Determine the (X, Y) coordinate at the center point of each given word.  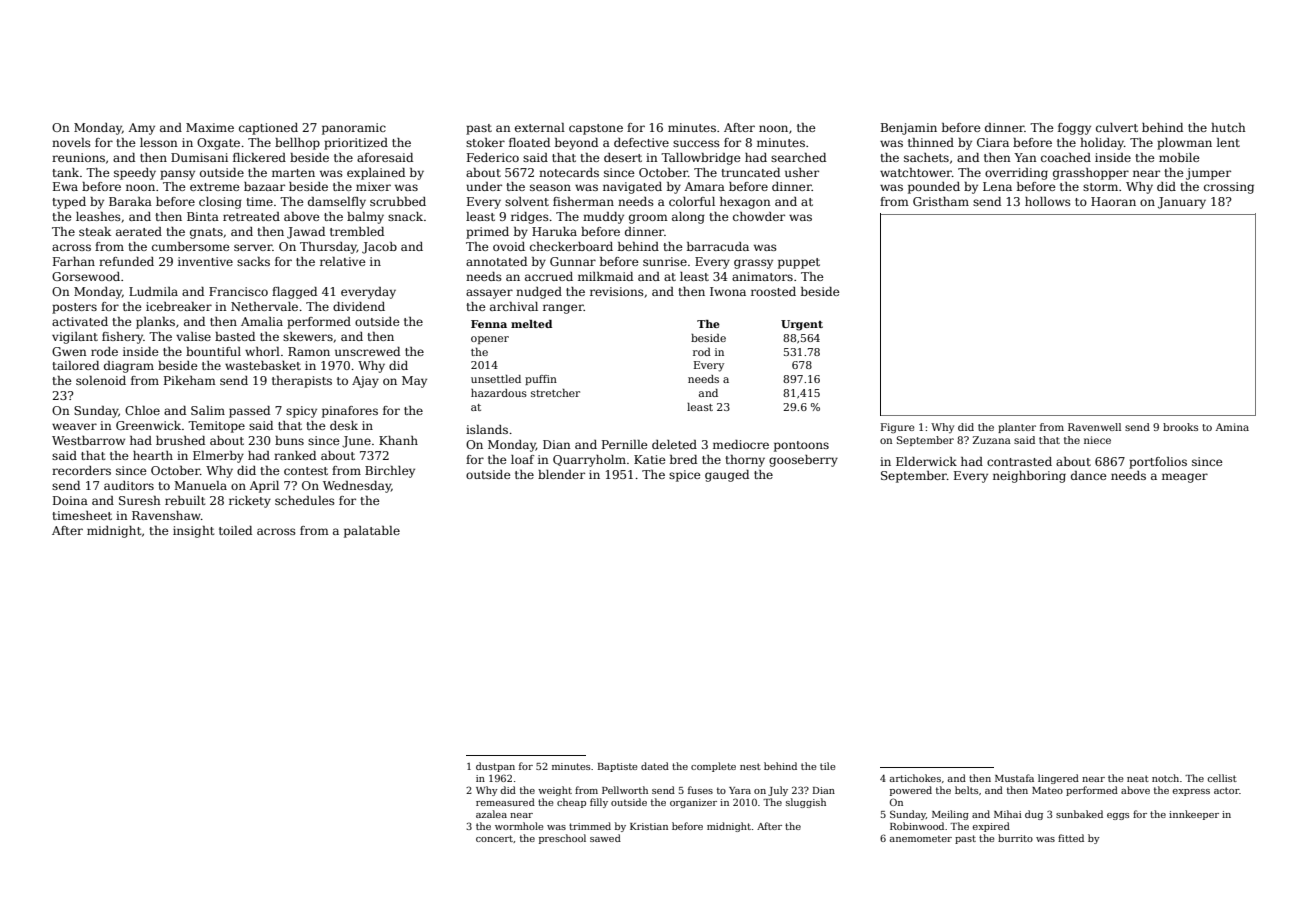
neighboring (1029, 477)
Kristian (649, 826)
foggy (1074, 129)
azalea (491, 814)
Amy (141, 129)
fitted (1071, 838)
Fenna (489, 324)
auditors (129, 485)
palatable (372, 532)
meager (1185, 478)
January (1182, 203)
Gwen (69, 351)
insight (193, 532)
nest (750, 766)
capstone (596, 129)
